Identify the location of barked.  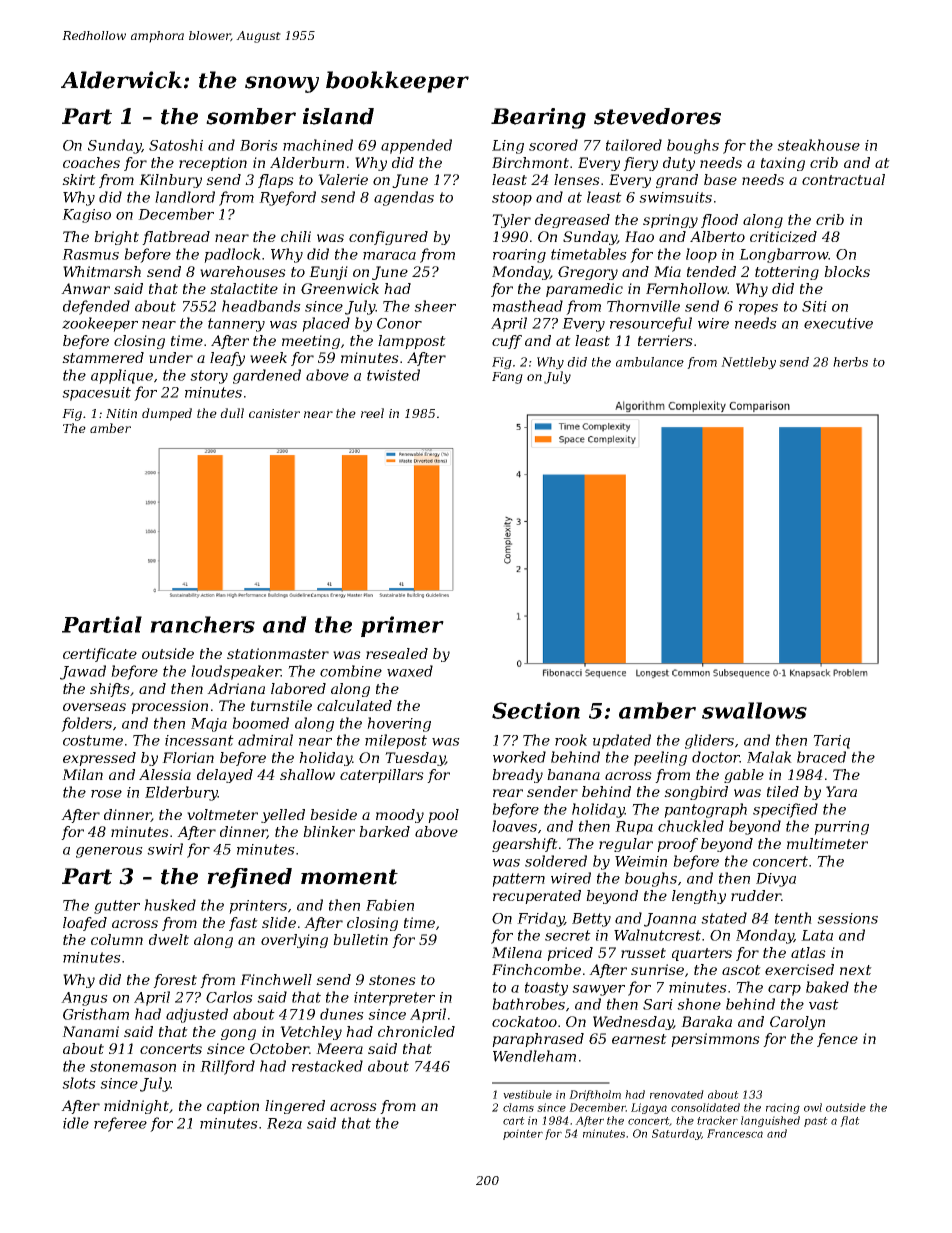
(384, 831).
